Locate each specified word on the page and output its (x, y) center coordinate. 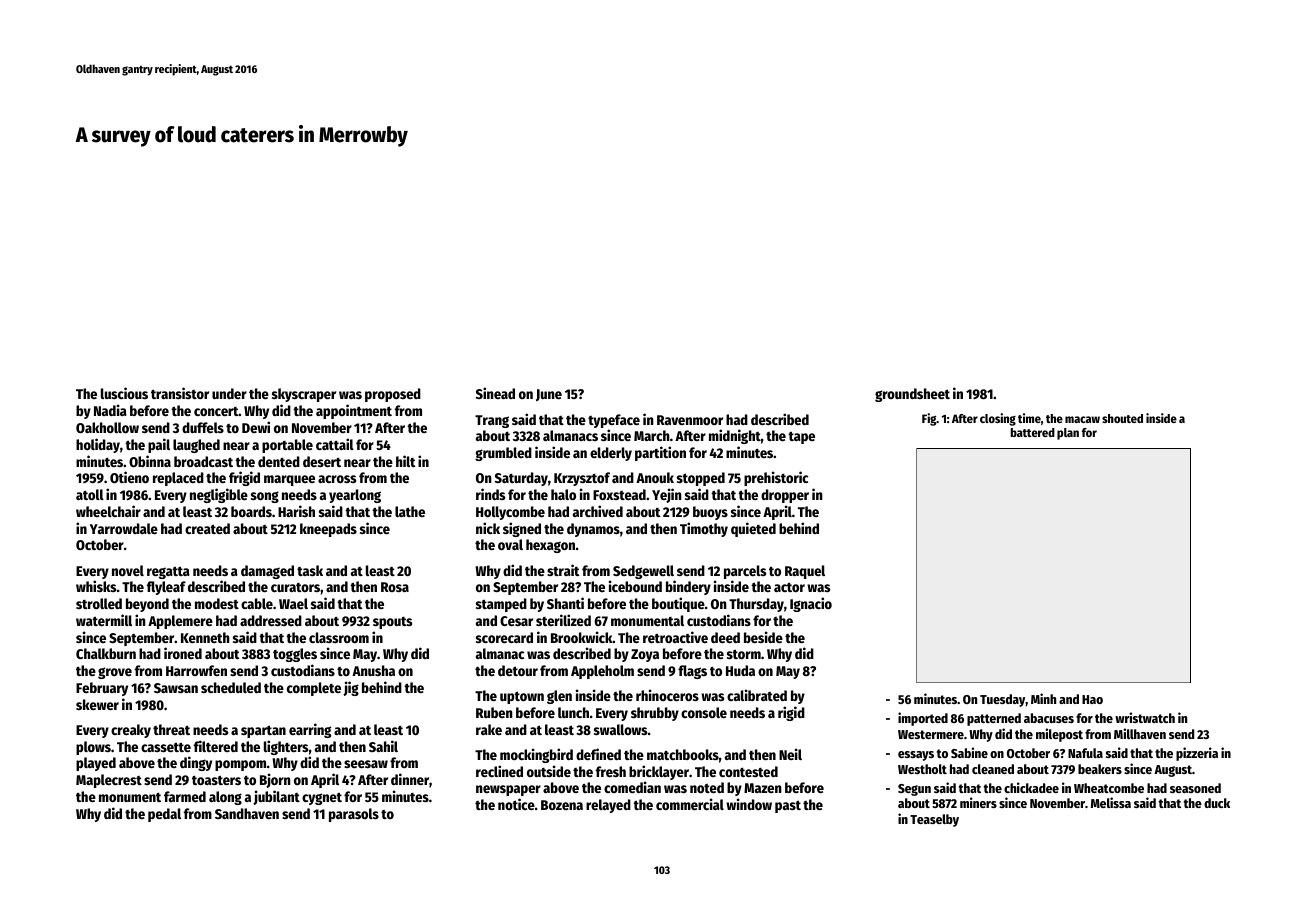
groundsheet (912, 395)
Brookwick (582, 637)
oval (510, 544)
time (1029, 418)
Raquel (805, 572)
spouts (392, 623)
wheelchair (108, 511)
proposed (393, 395)
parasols (354, 815)
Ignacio (811, 604)
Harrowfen (196, 670)
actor (789, 587)
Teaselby (934, 820)
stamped (501, 605)
